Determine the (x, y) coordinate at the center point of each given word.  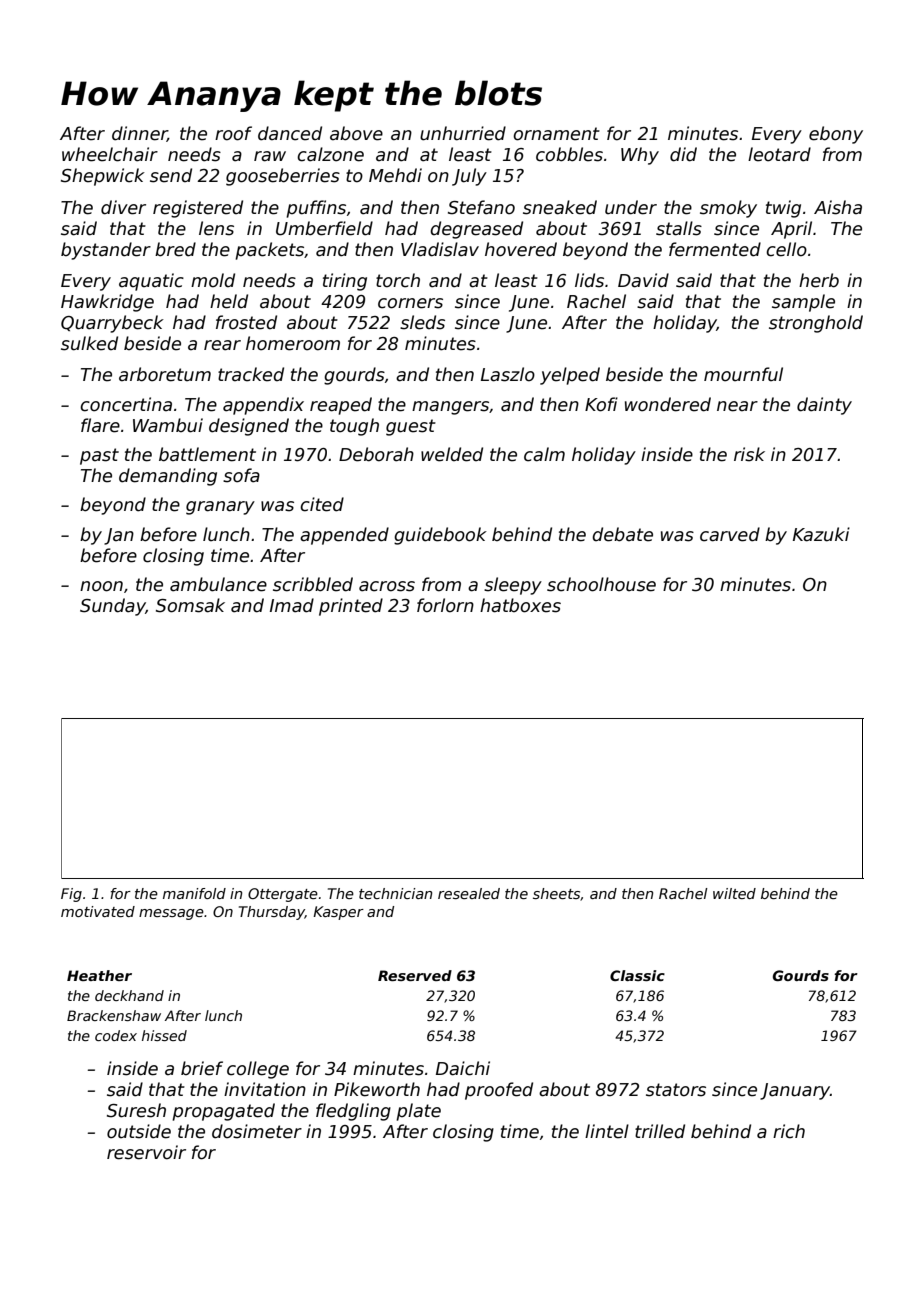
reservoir (146, 1152)
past (99, 456)
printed (351, 607)
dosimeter (257, 1131)
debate (622, 534)
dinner (139, 134)
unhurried (463, 133)
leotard (779, 154)
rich (789, 1131)
